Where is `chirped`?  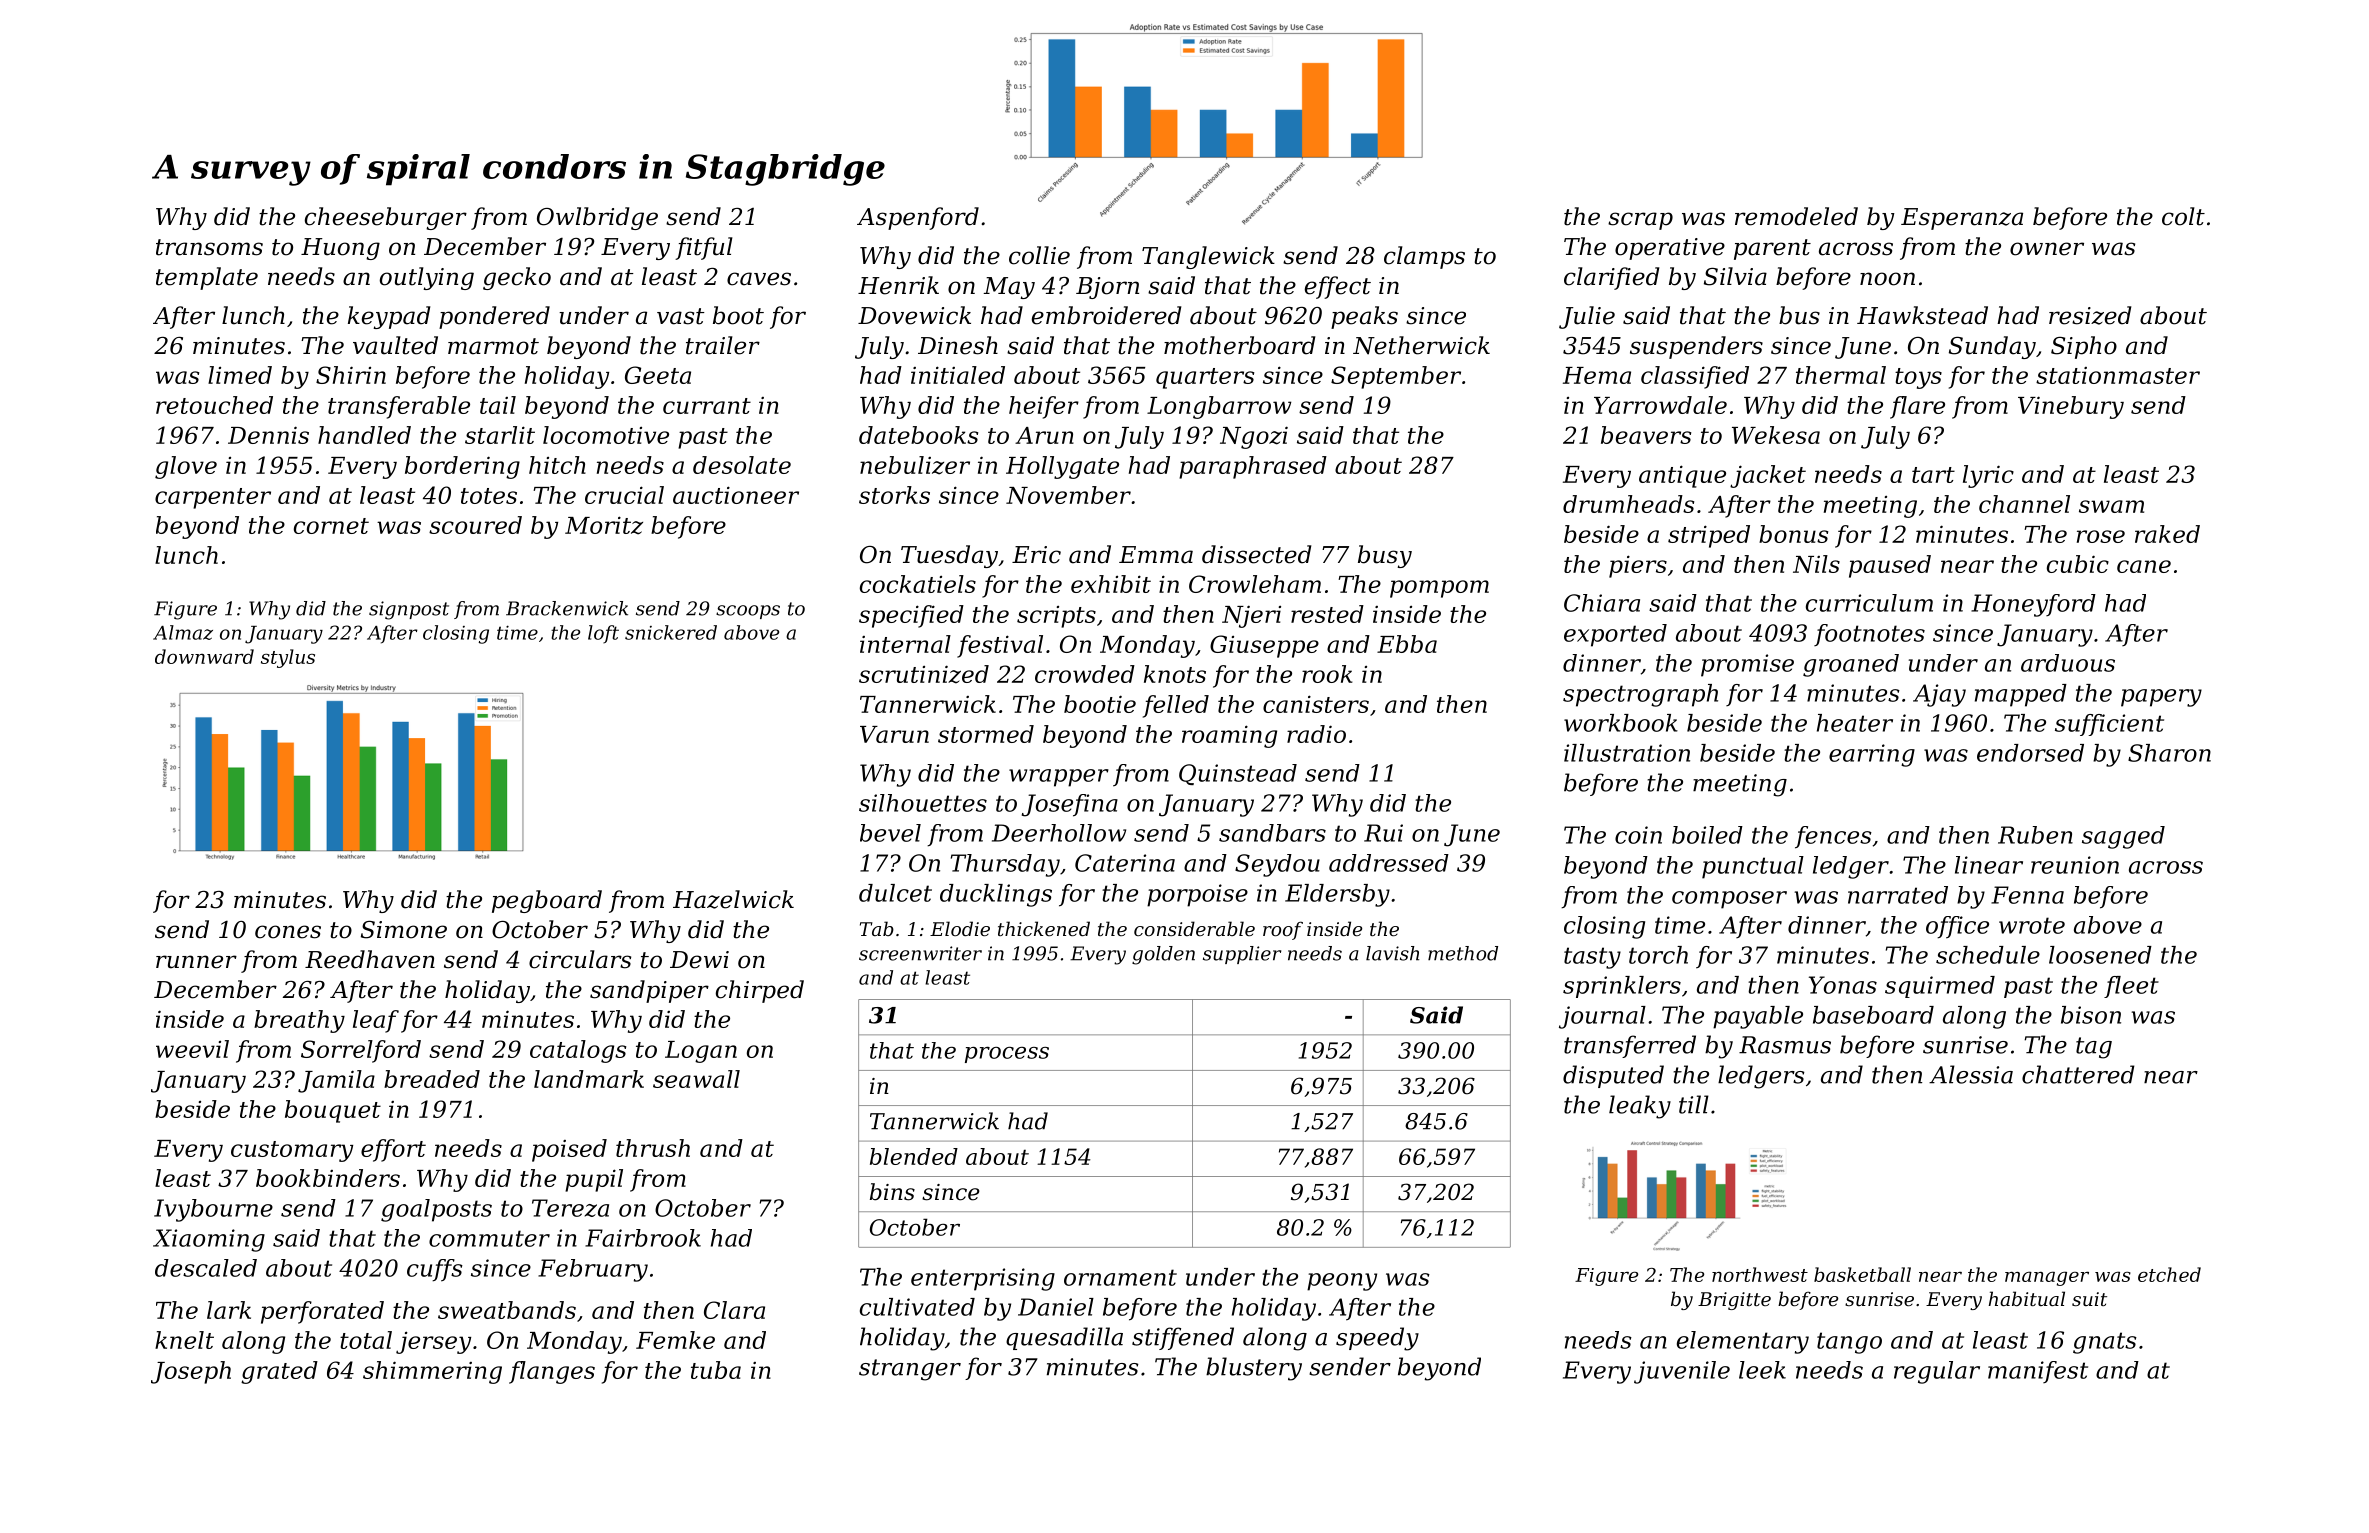
chirped is located at coordinates (760, 991).
